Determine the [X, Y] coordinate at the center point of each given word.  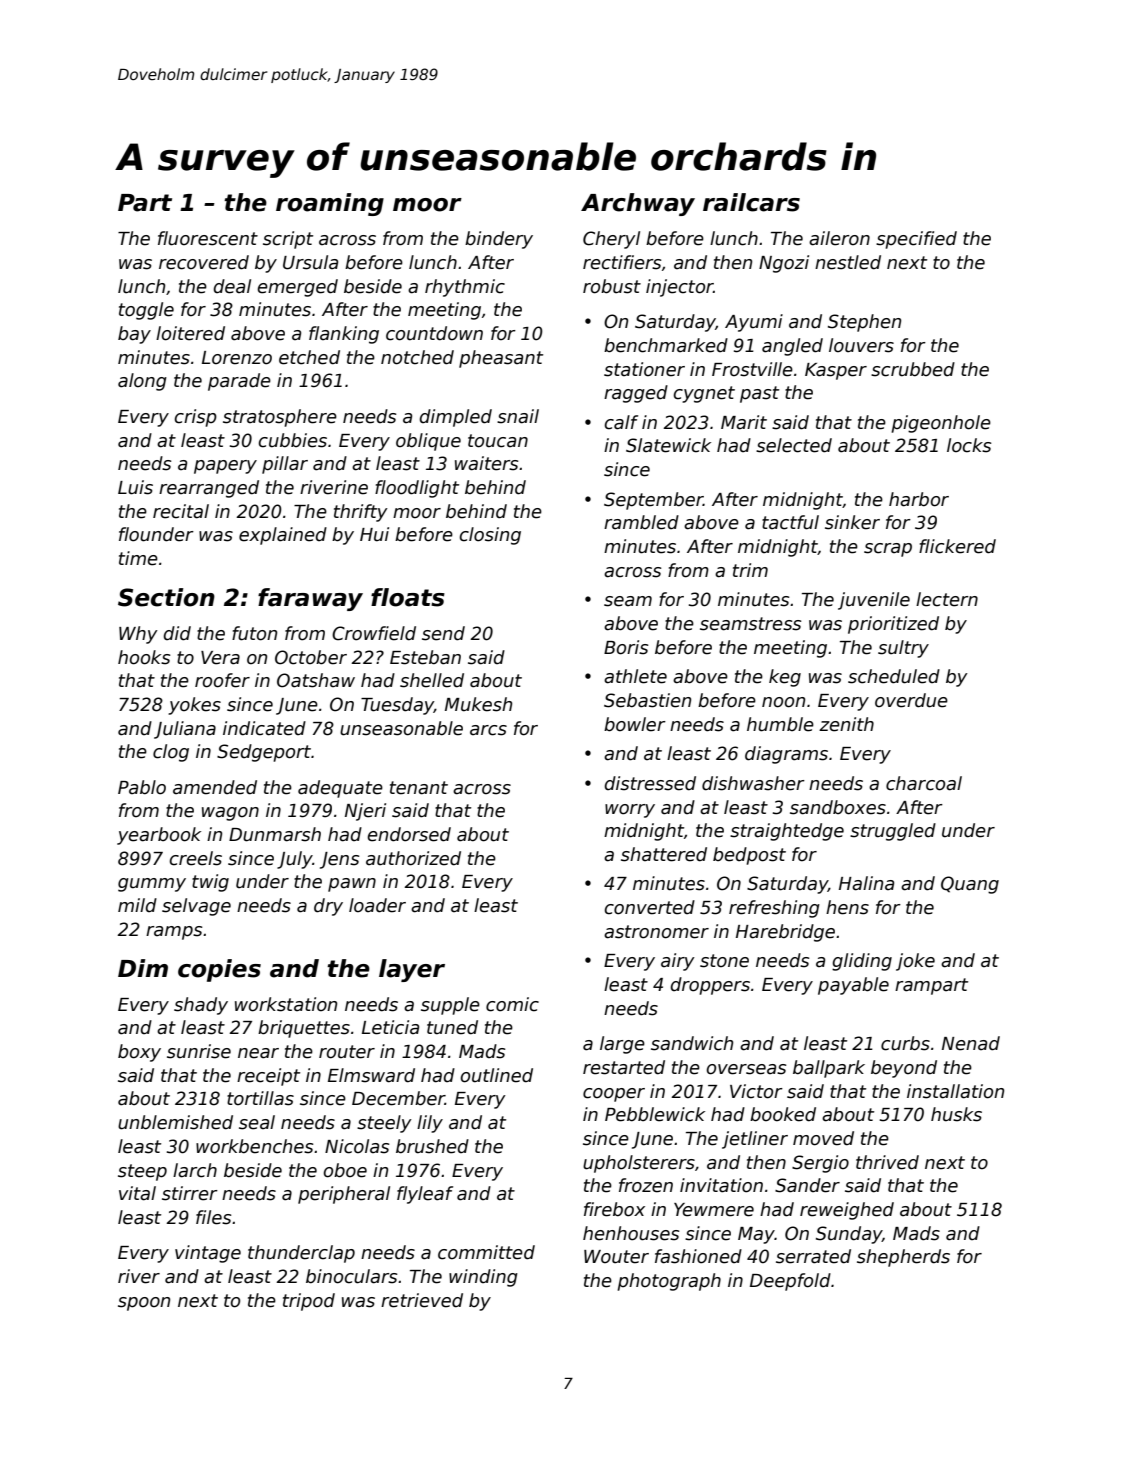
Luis [135, 487]
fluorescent [208, 238]
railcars [751, 202]
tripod [309, 1302]
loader [377, 905]
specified [916, 240]
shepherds [903, 1258]
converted [649, 907]
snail [518, 416]
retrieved [422, 1300]
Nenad [971, 1043]
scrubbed [913, 369]
